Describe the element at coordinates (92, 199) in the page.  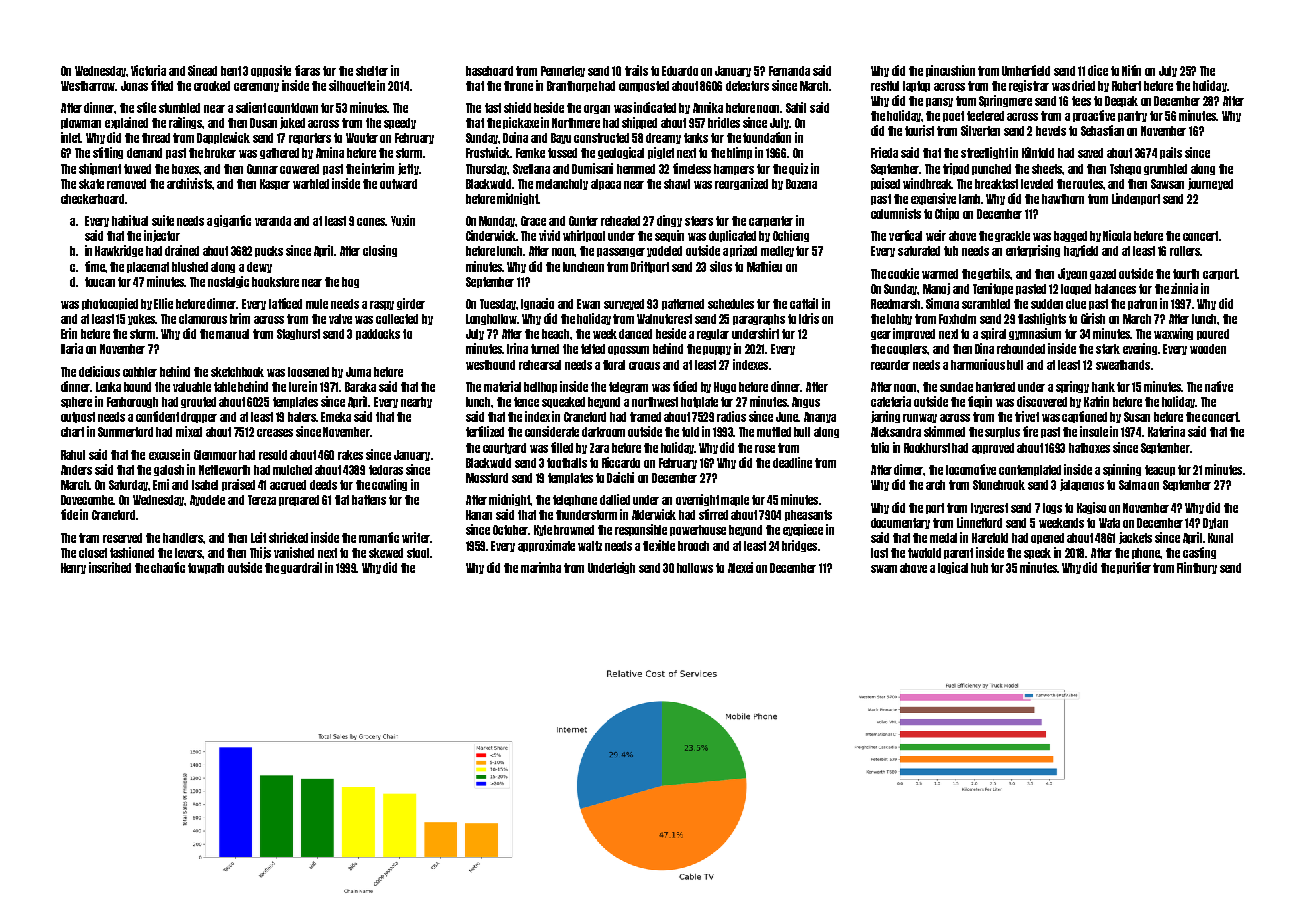
I see `checkerboard` at that location.
